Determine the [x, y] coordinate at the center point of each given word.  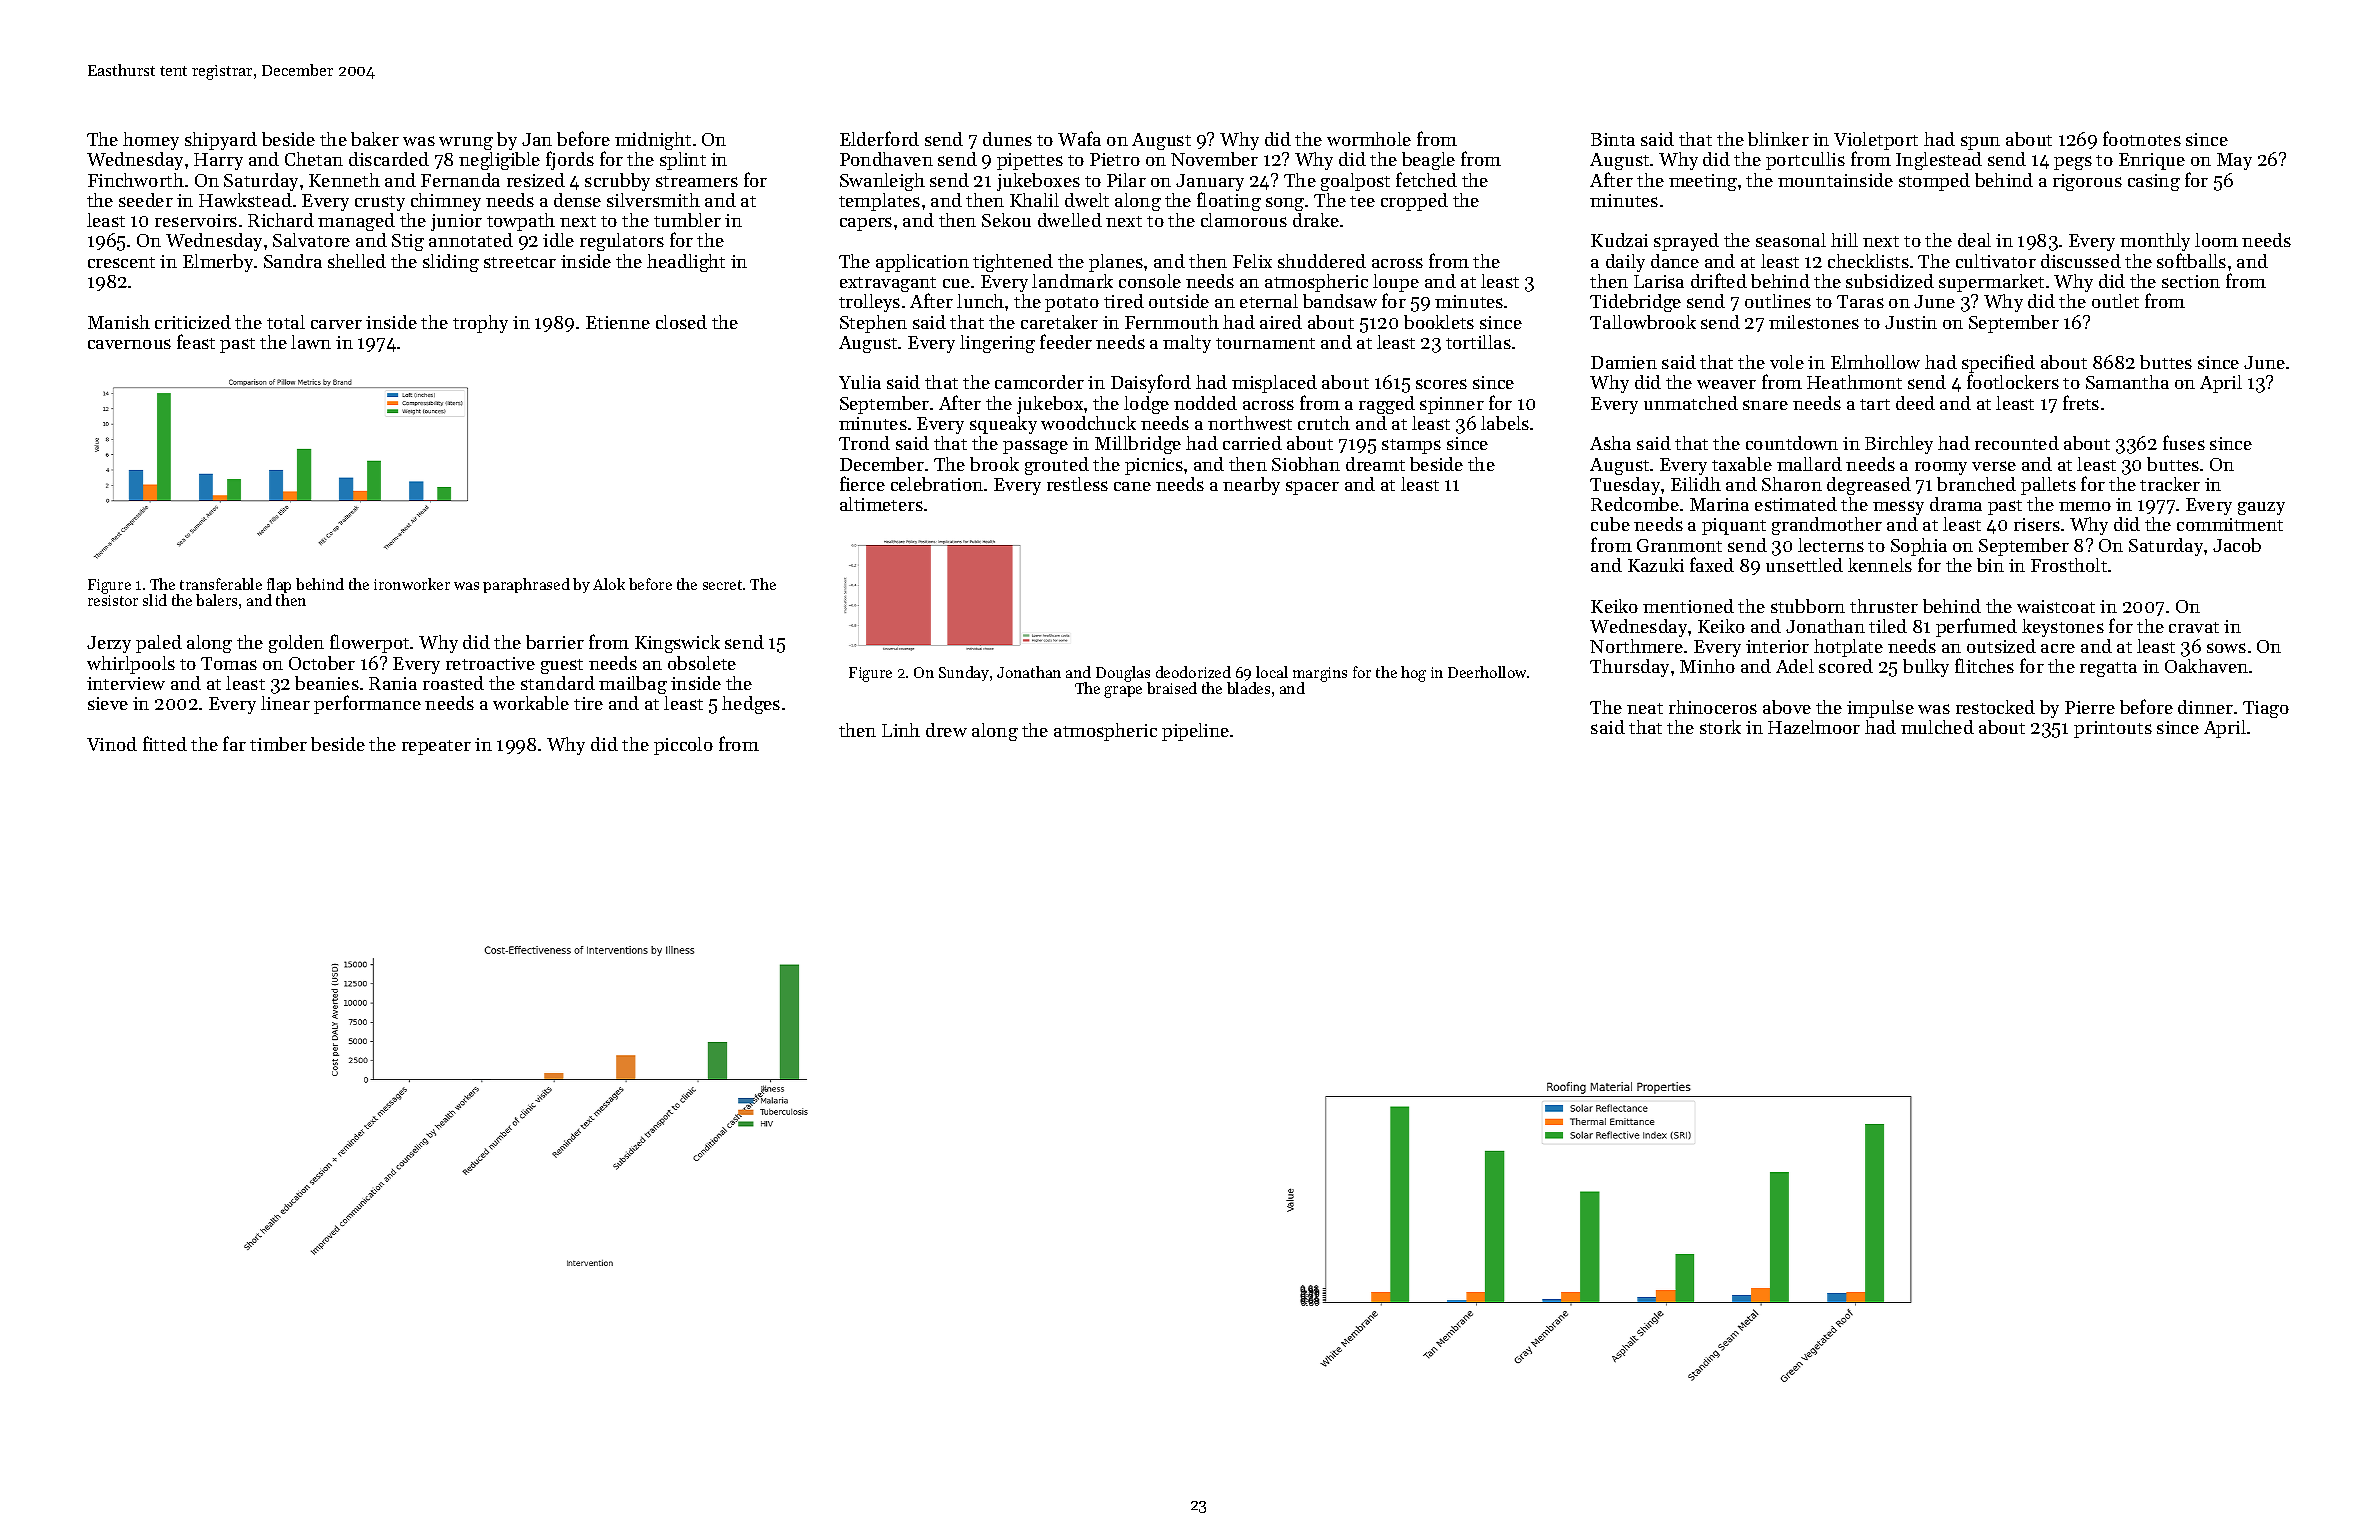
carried [1252, 443]
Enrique [2152, 161]
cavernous [129, 344]
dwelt [1087, 200]
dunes [1007, 139]
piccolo [683, 746]
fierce [862, 483]
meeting [1703, 182]
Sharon [1792, 484]
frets [2081, 402]
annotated [471, 240]
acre [2058, 648]
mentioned [1688, 606]
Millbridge [1138, 445]
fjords [570, 160]
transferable [221, 584]
